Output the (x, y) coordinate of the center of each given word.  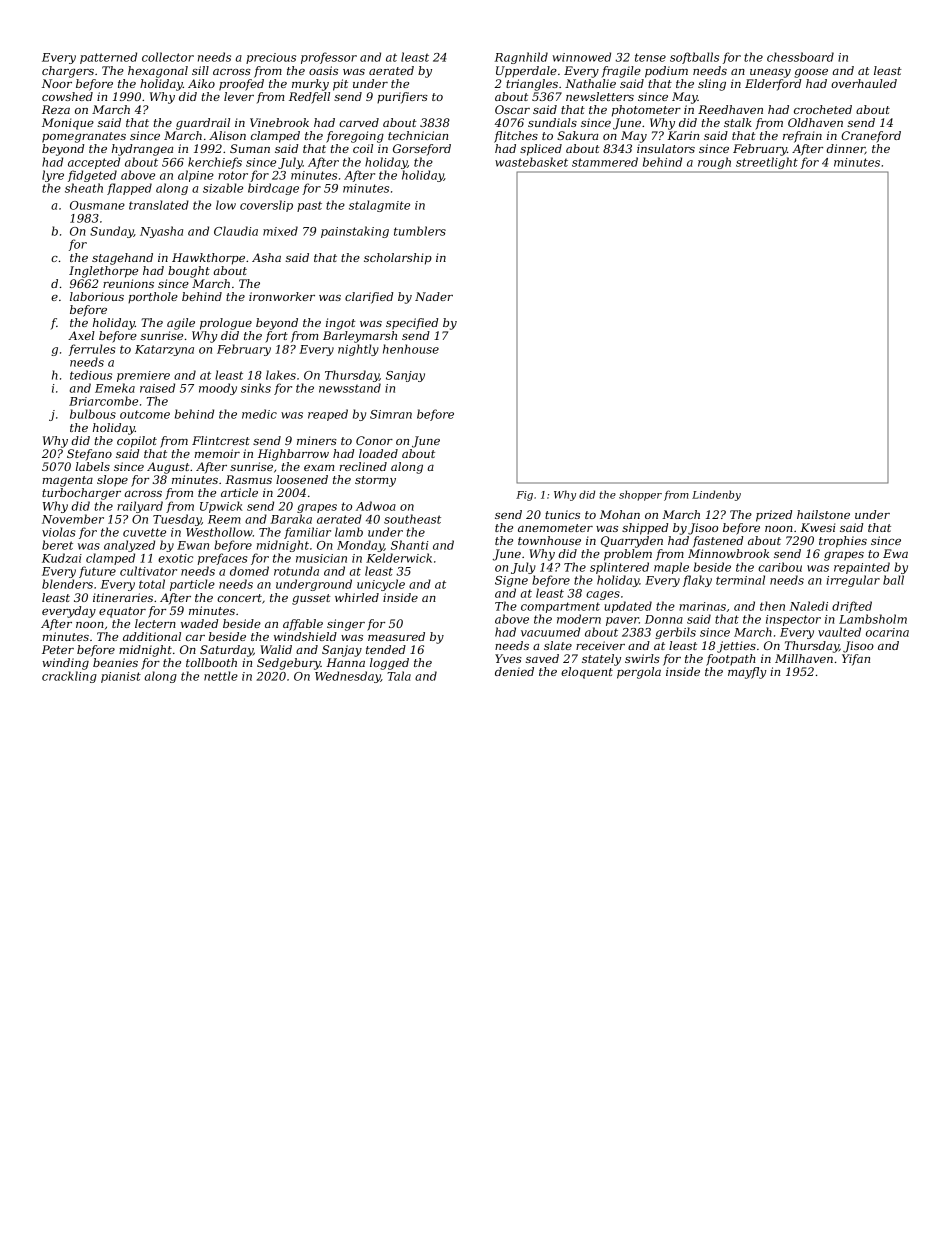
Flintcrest (221, 440)
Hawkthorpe (208, 259)
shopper (640, 495)
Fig (524, 496)
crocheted (823, 109)
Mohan (620, 514)
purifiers (402, 98)
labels (92, 466)
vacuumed (550, 632)
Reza (56, 109)
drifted (852, 607)
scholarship (398, 259)
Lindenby (716, 495)
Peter (58, 649)
